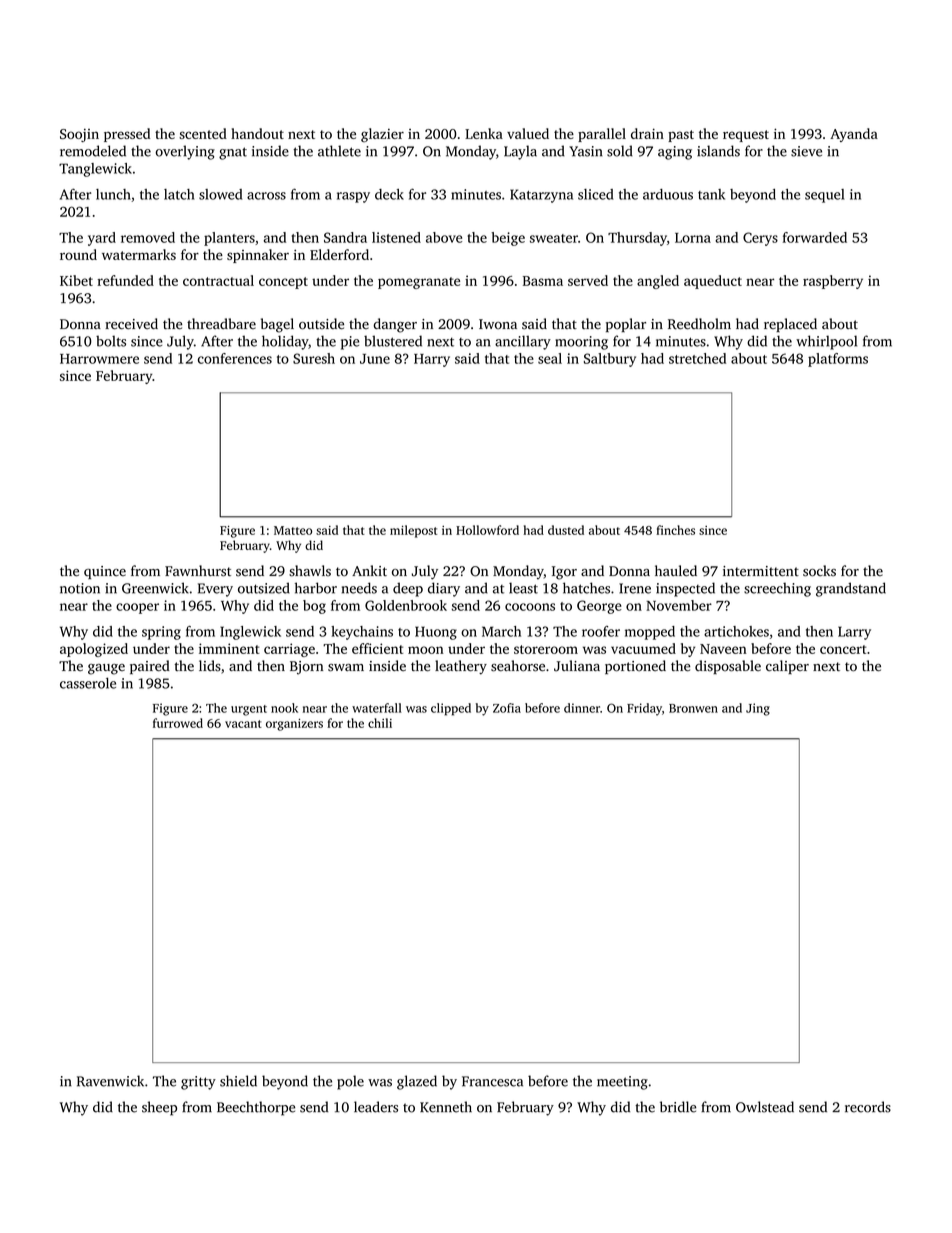  Describe the element at coordinates (854, 135) in the page. I see `Ayanda` at that location.
